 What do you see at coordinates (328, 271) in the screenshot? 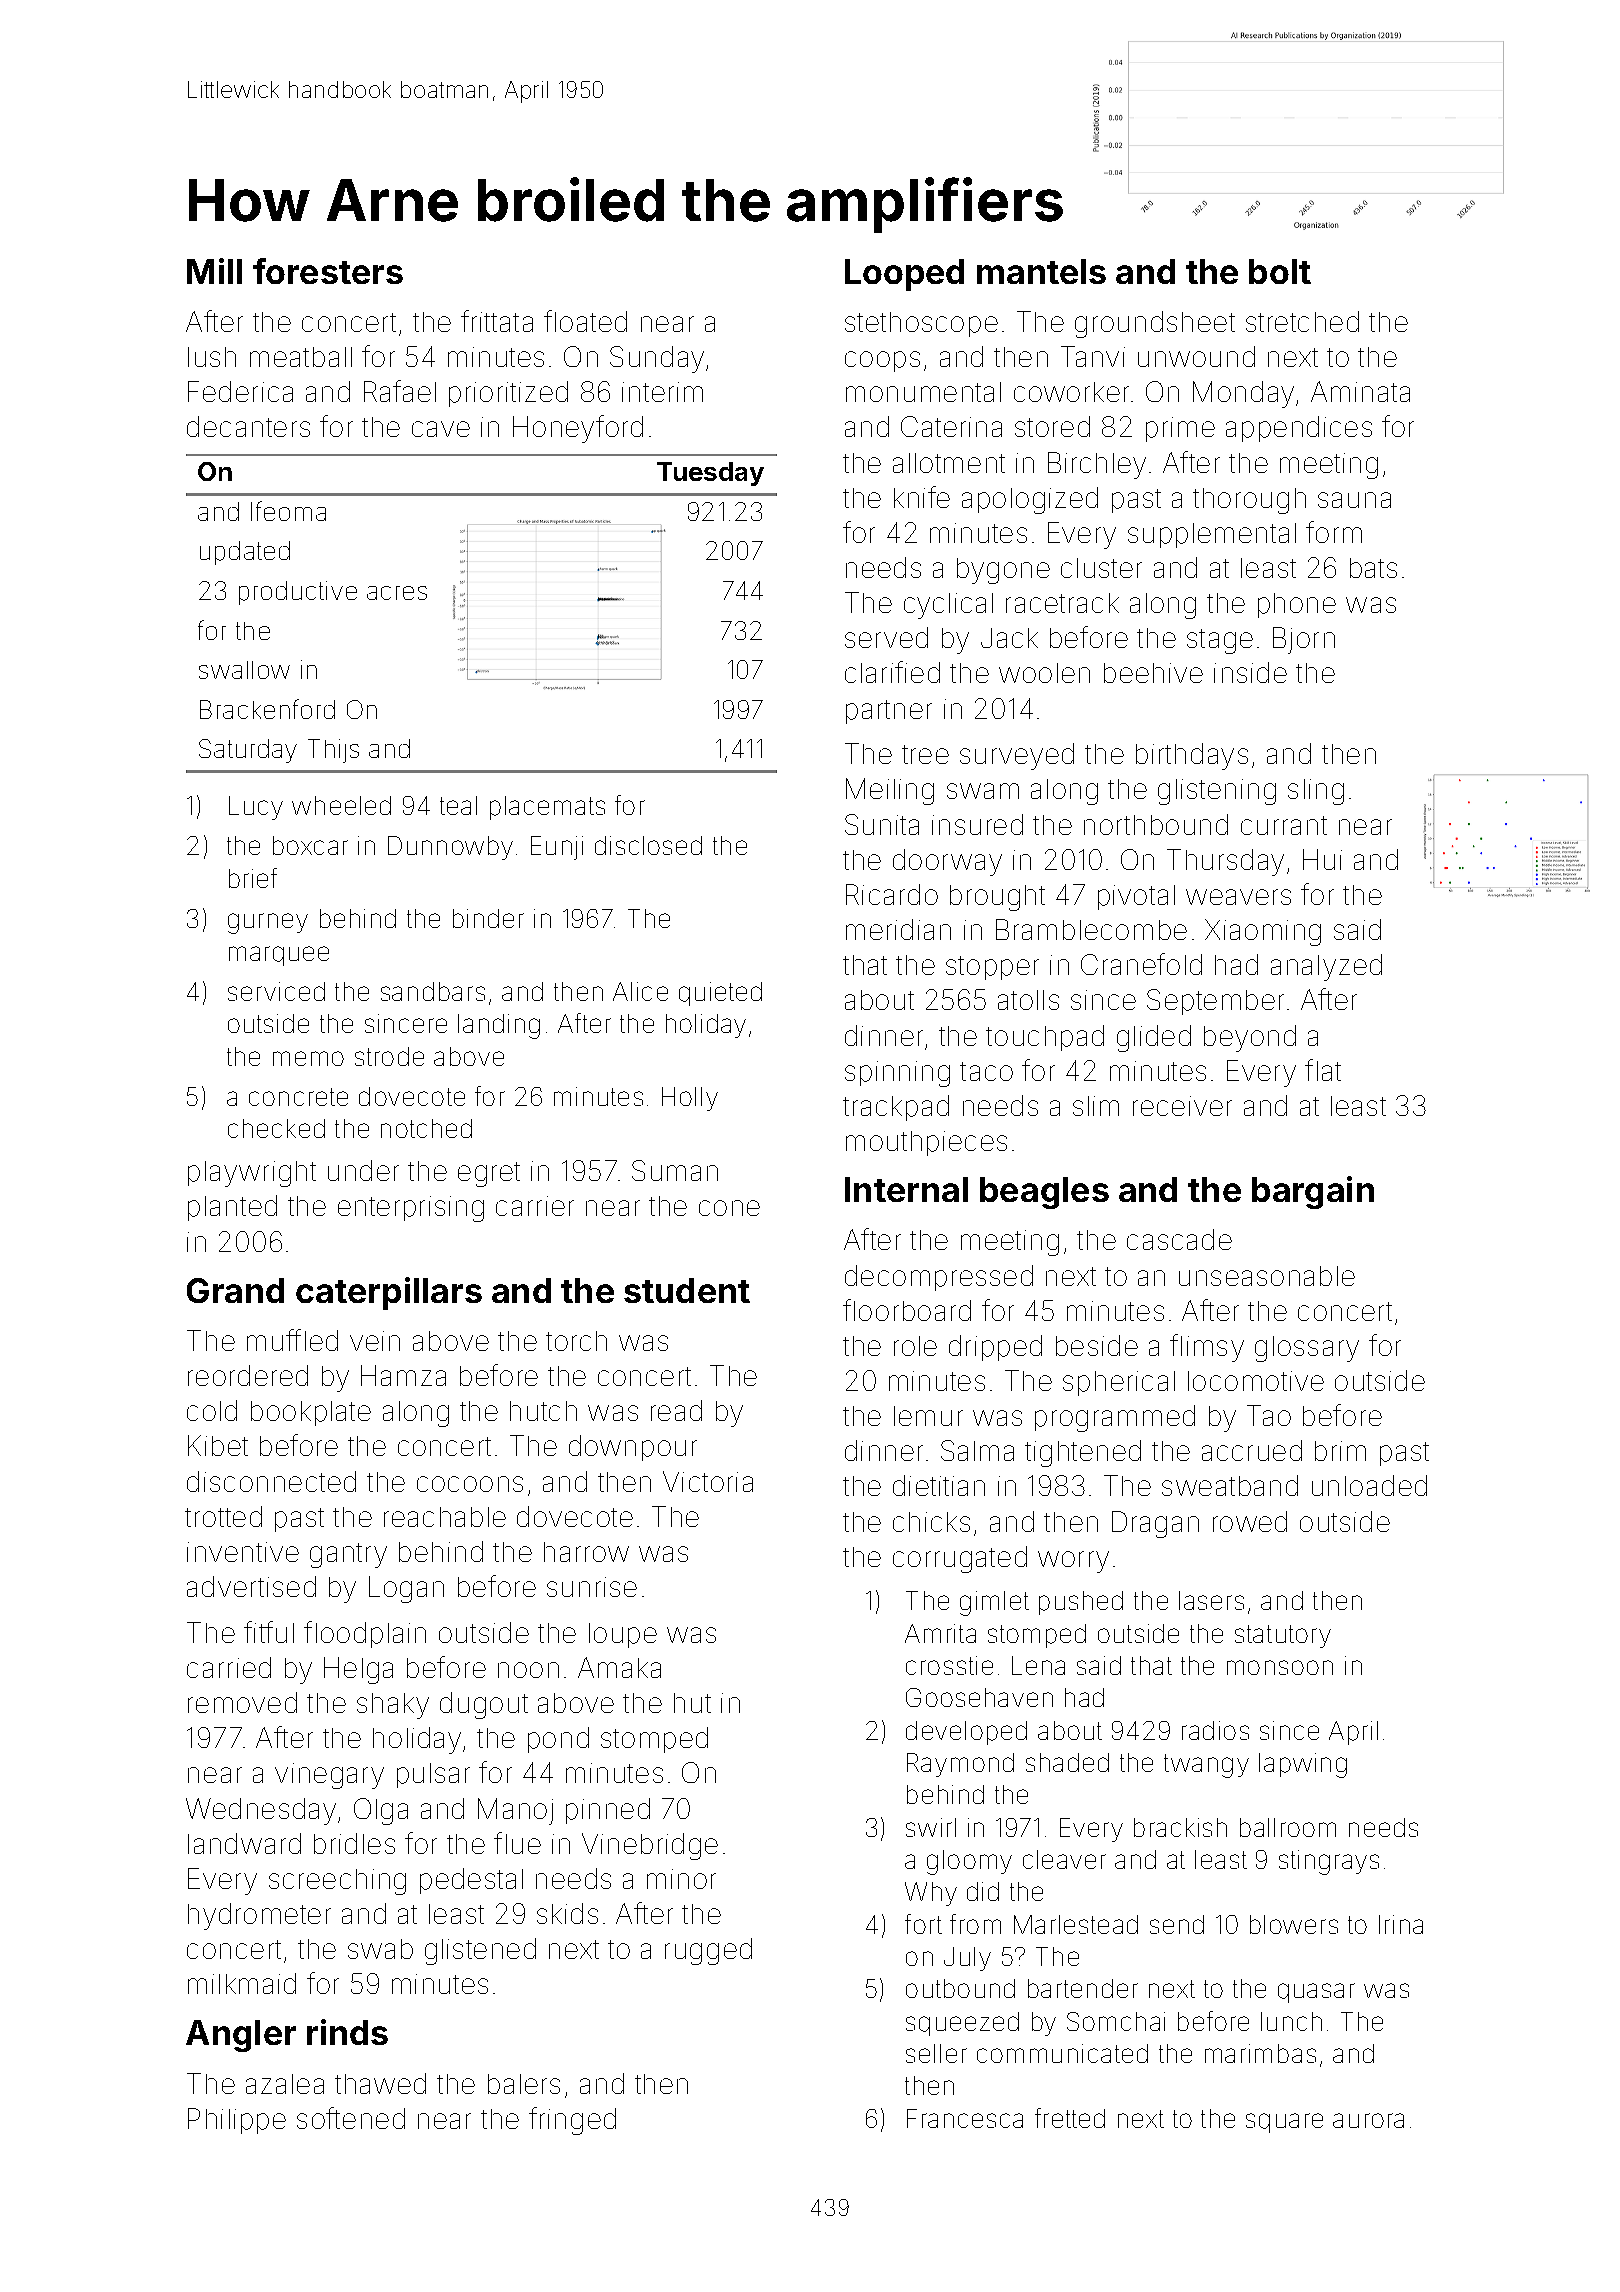
I see `foresters` at bounding box center [328, 271].
